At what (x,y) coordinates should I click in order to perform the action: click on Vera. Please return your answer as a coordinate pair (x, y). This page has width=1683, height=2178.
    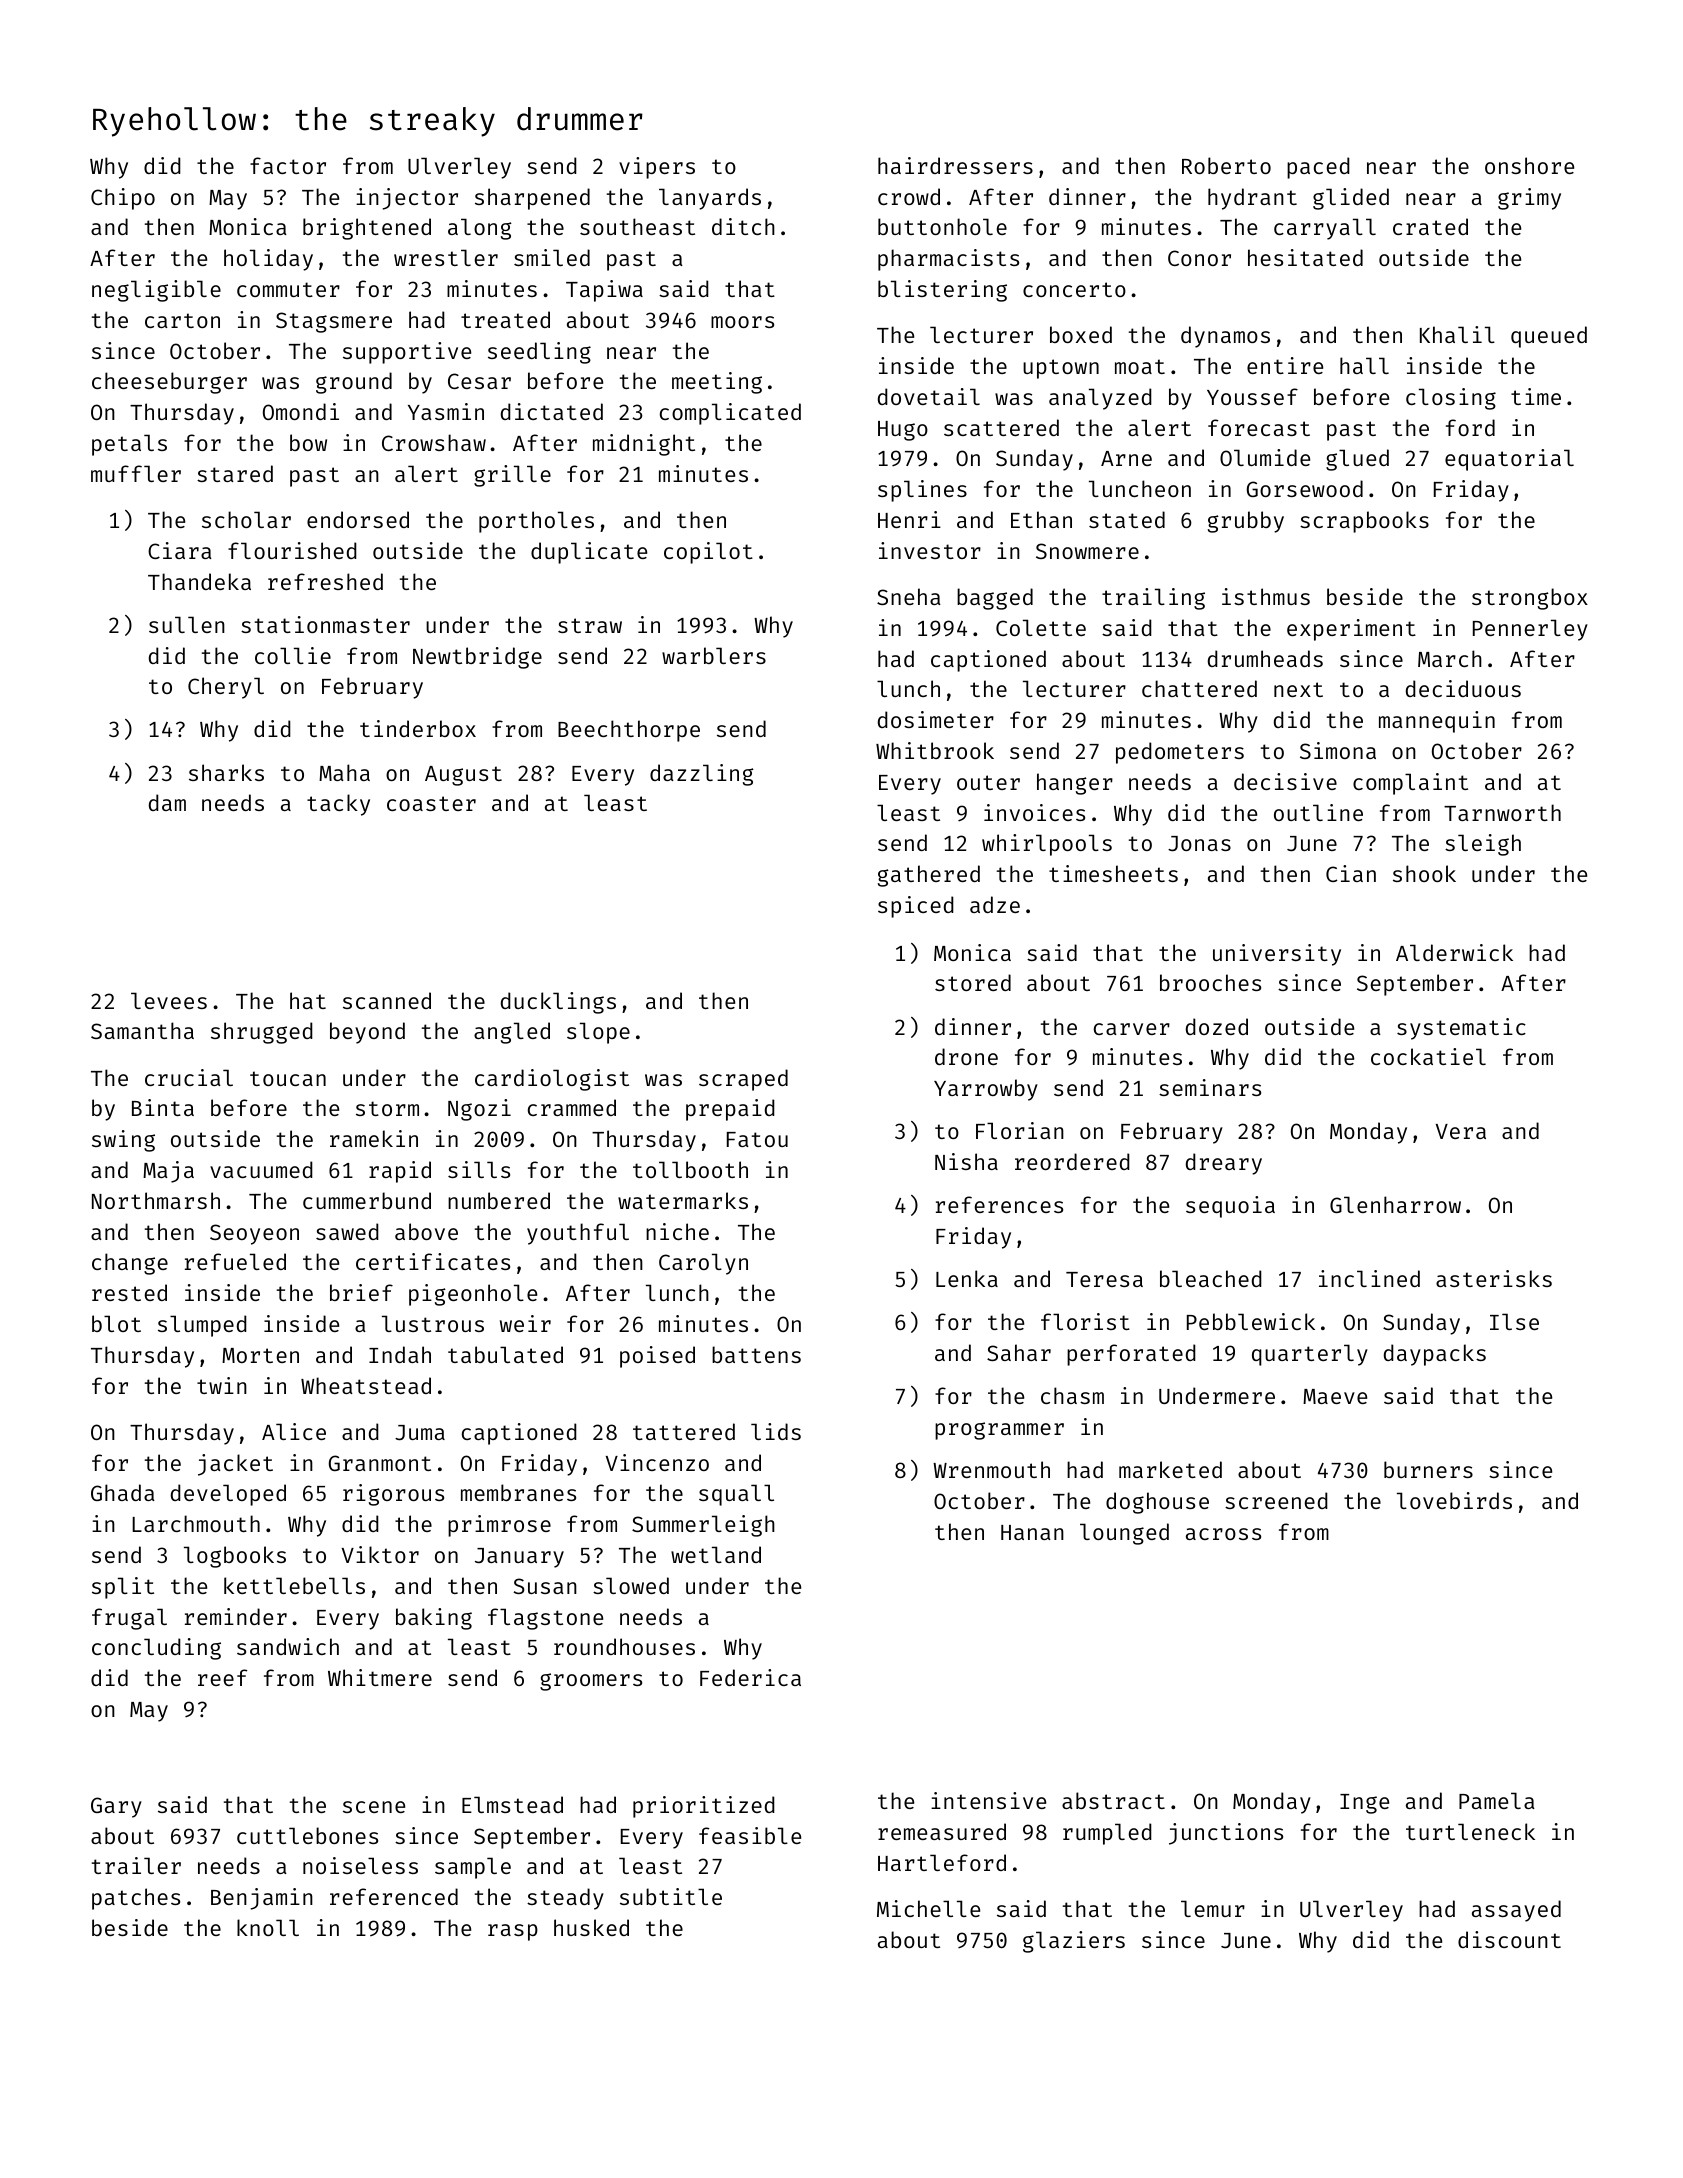
    Looking at the image, I should click on (1461, 1131).
